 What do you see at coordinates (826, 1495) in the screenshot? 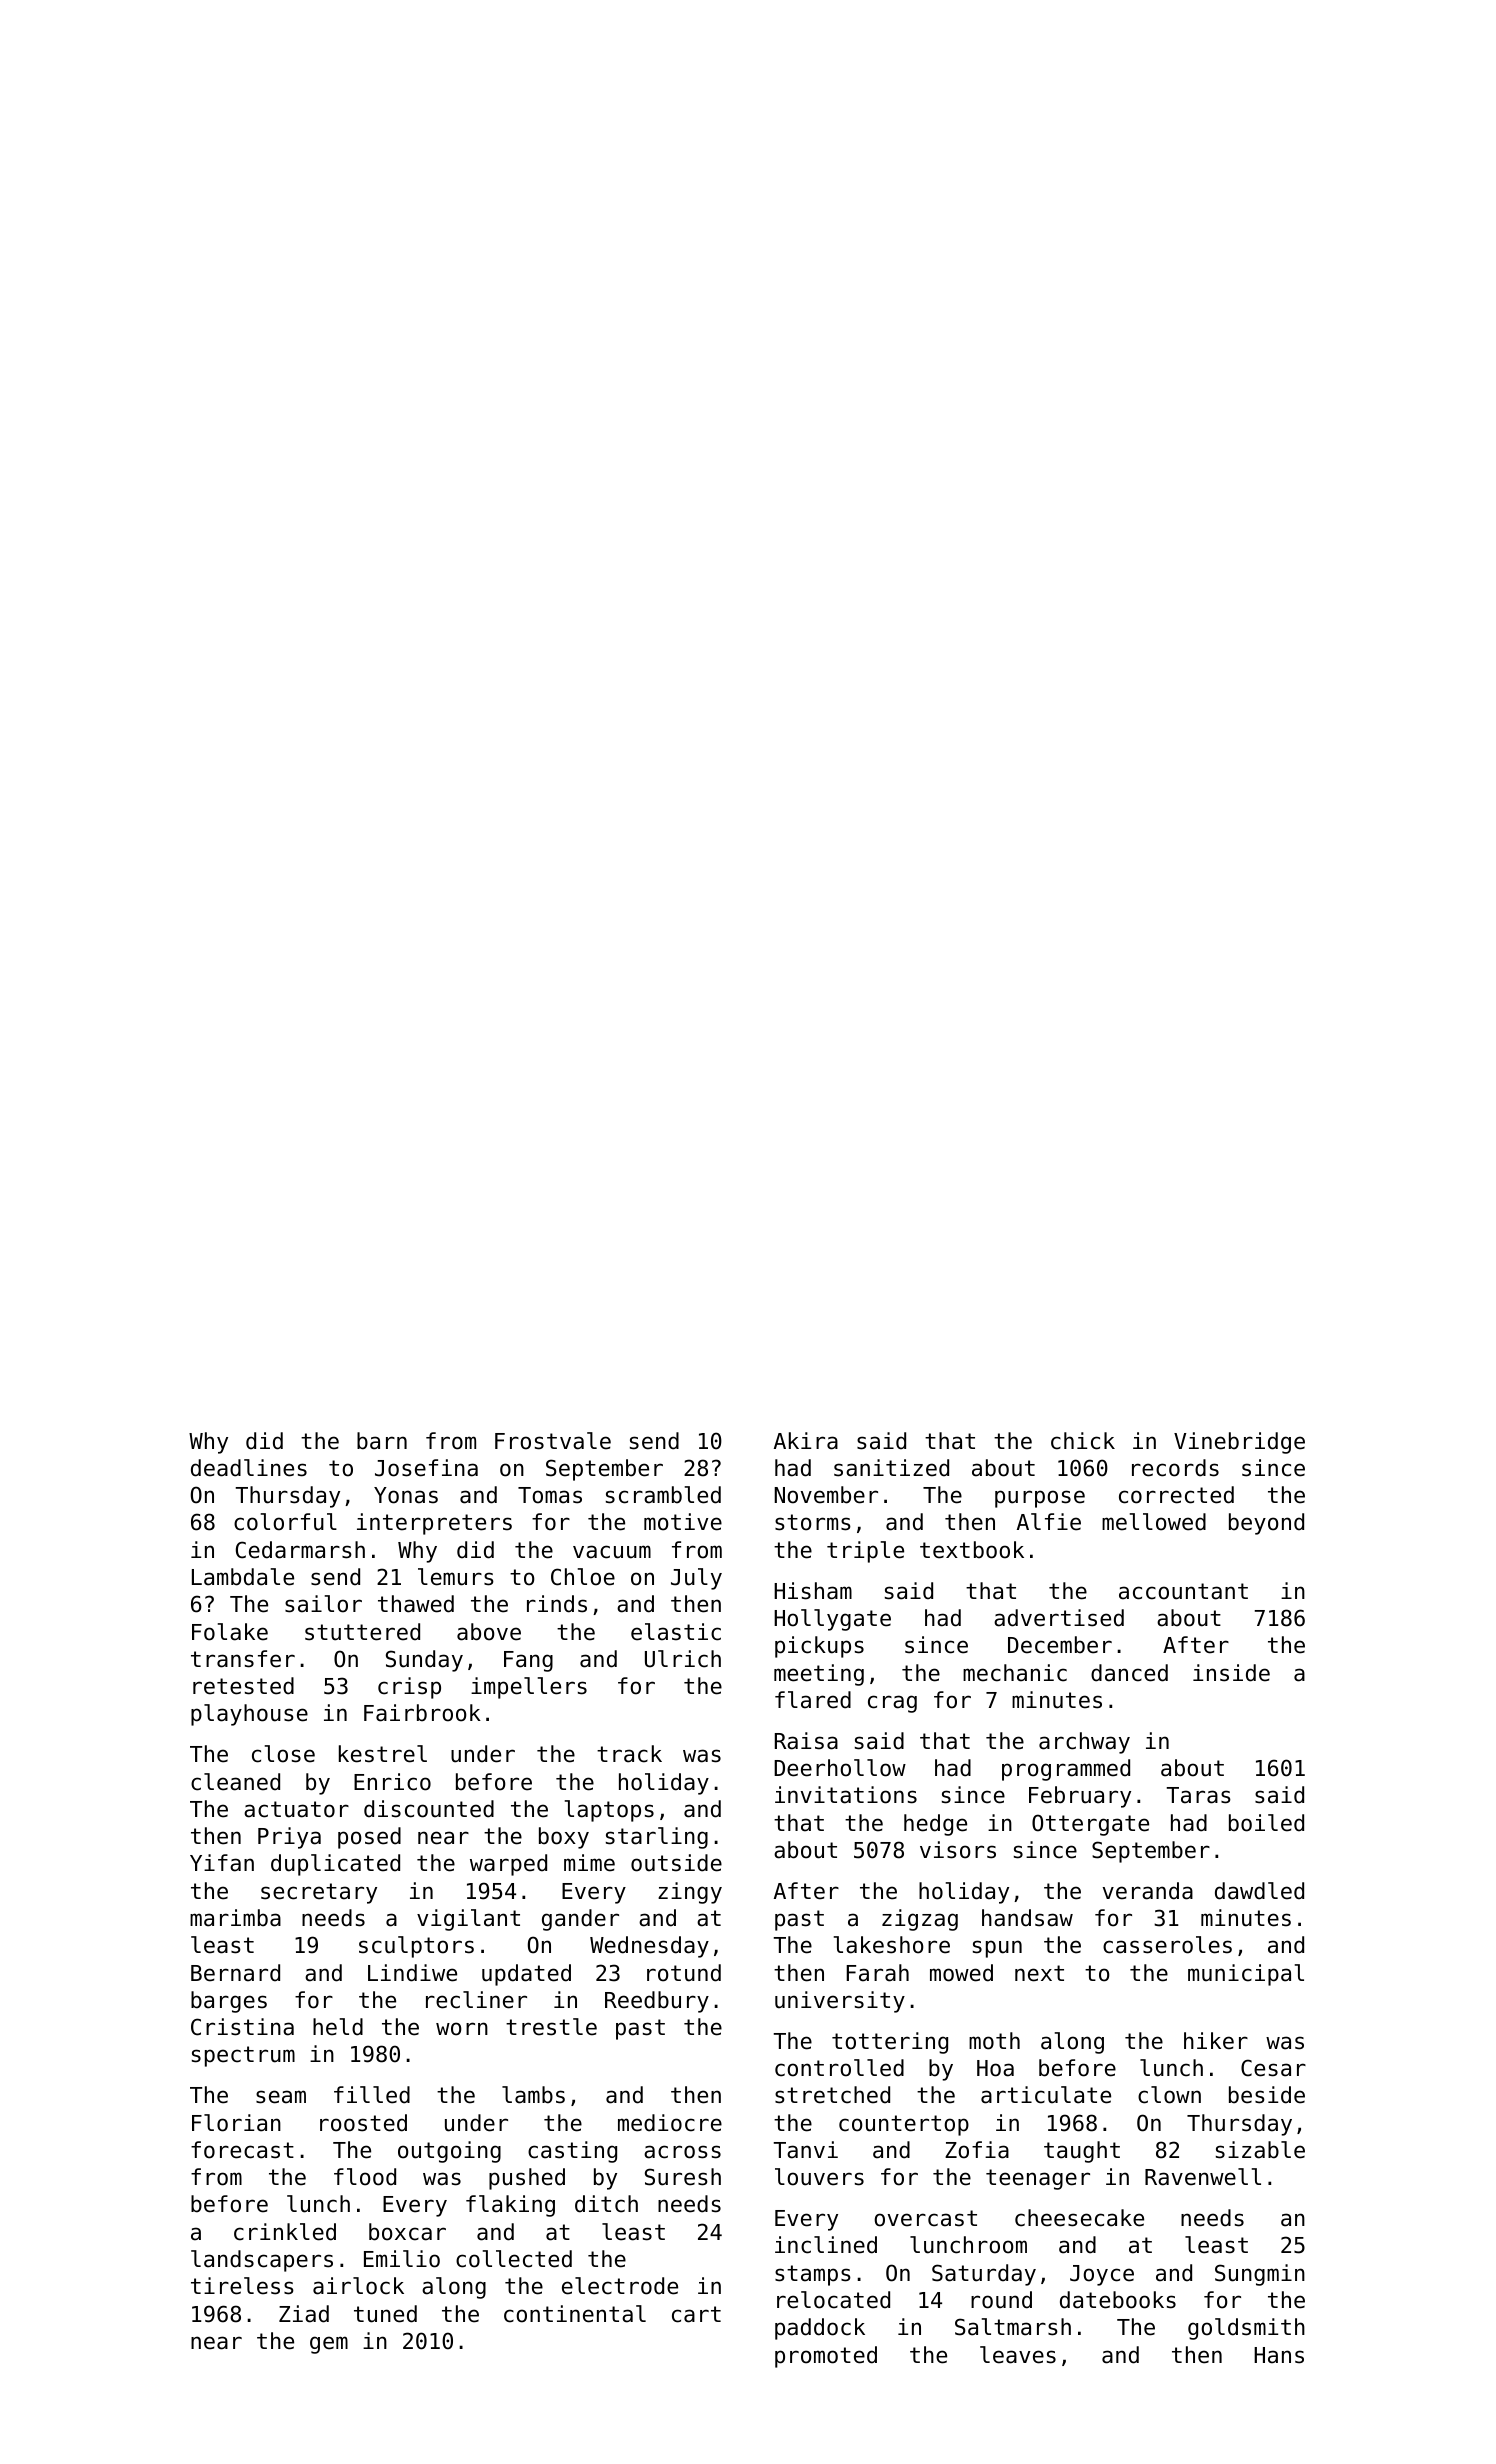
I see `November` at bounding box center [826, 1495].
